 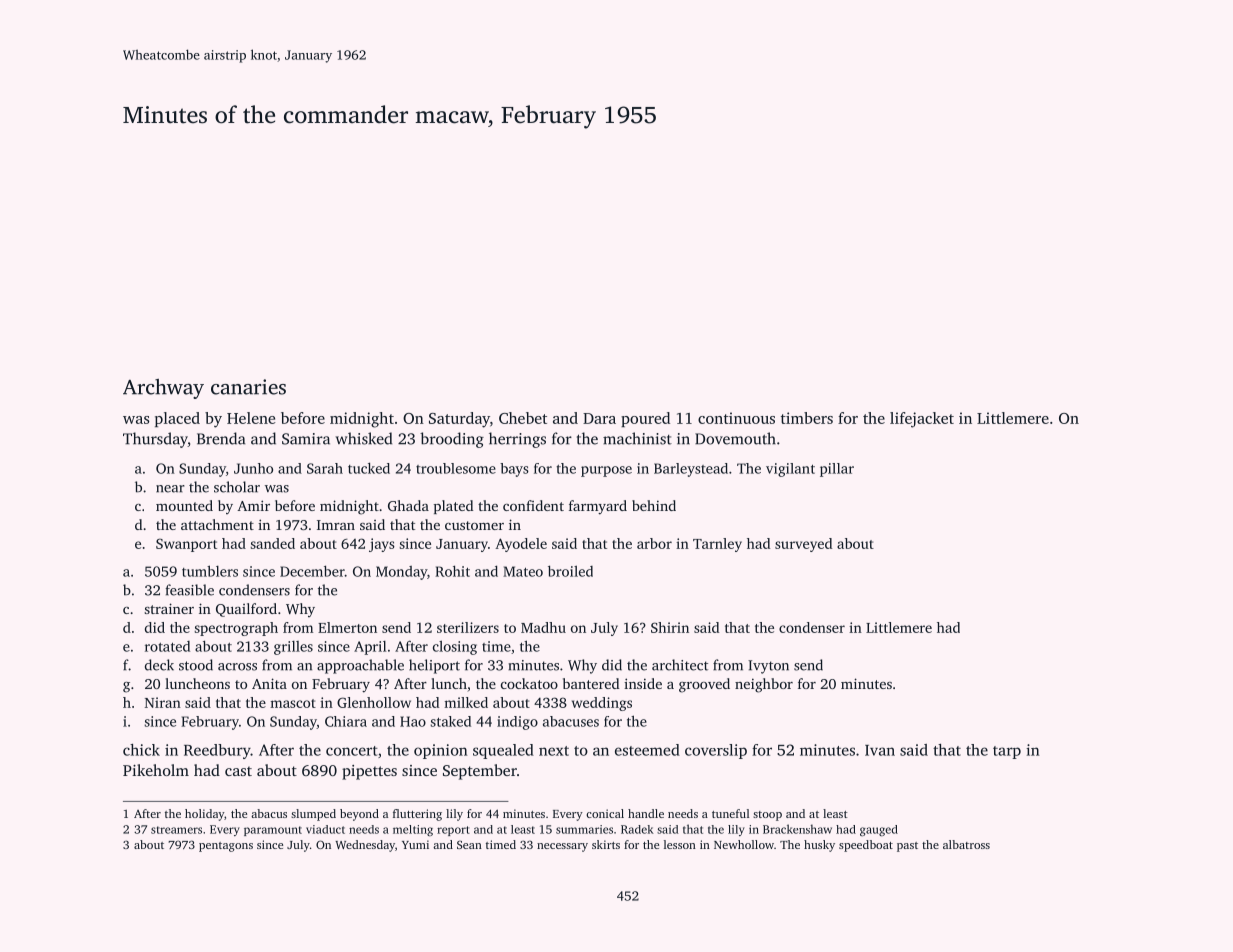 I want to click on conical, so click(x=605, y=813).
